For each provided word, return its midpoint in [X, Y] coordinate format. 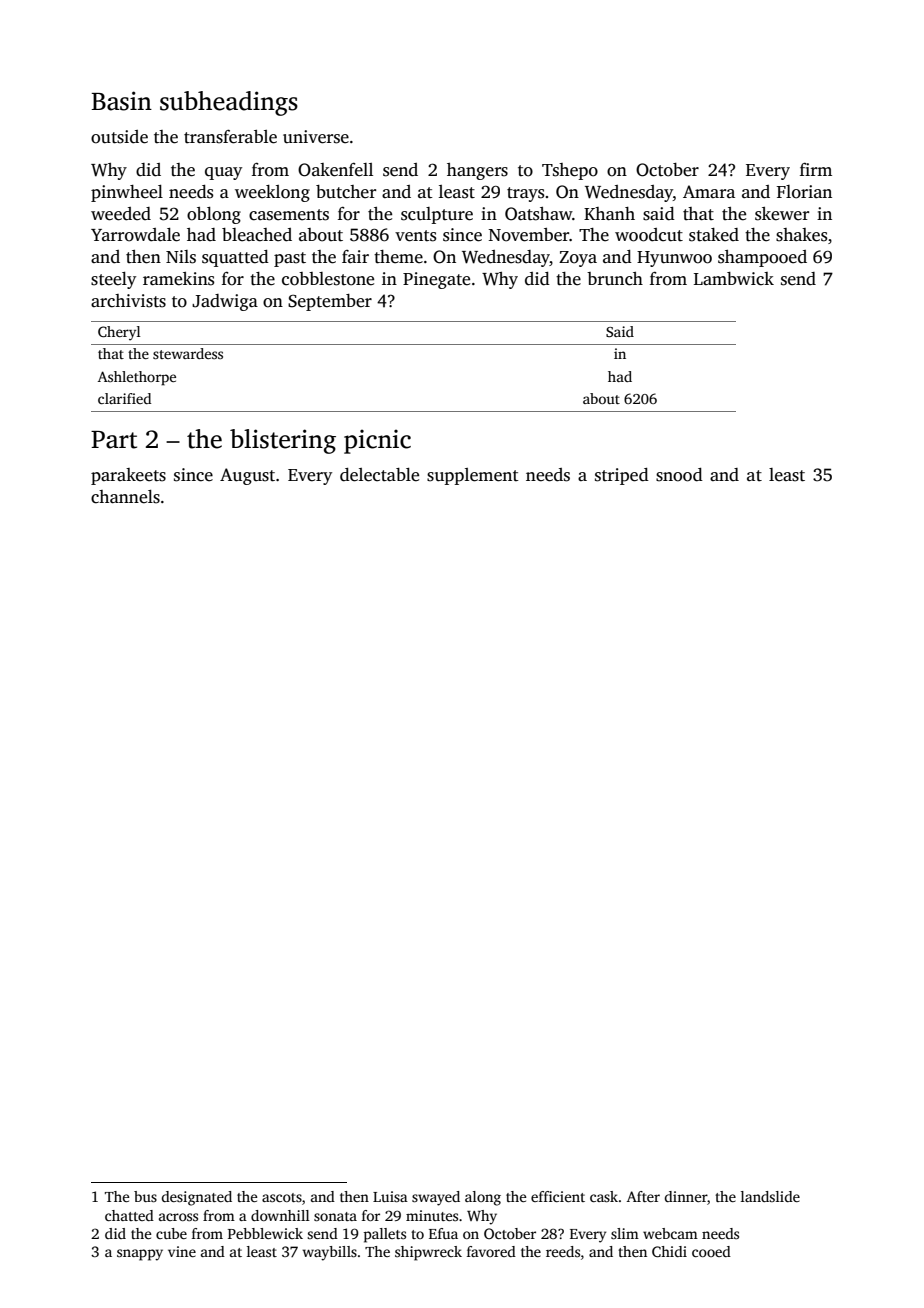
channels [125, 497]
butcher [346, 192]
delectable [379, 475]
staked [714, 235]
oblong [214, 215]
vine [182, 1251]
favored [491, 1251]
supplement [473, 476]
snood [679, 475]
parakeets [128, 476]
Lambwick [734, 279]
